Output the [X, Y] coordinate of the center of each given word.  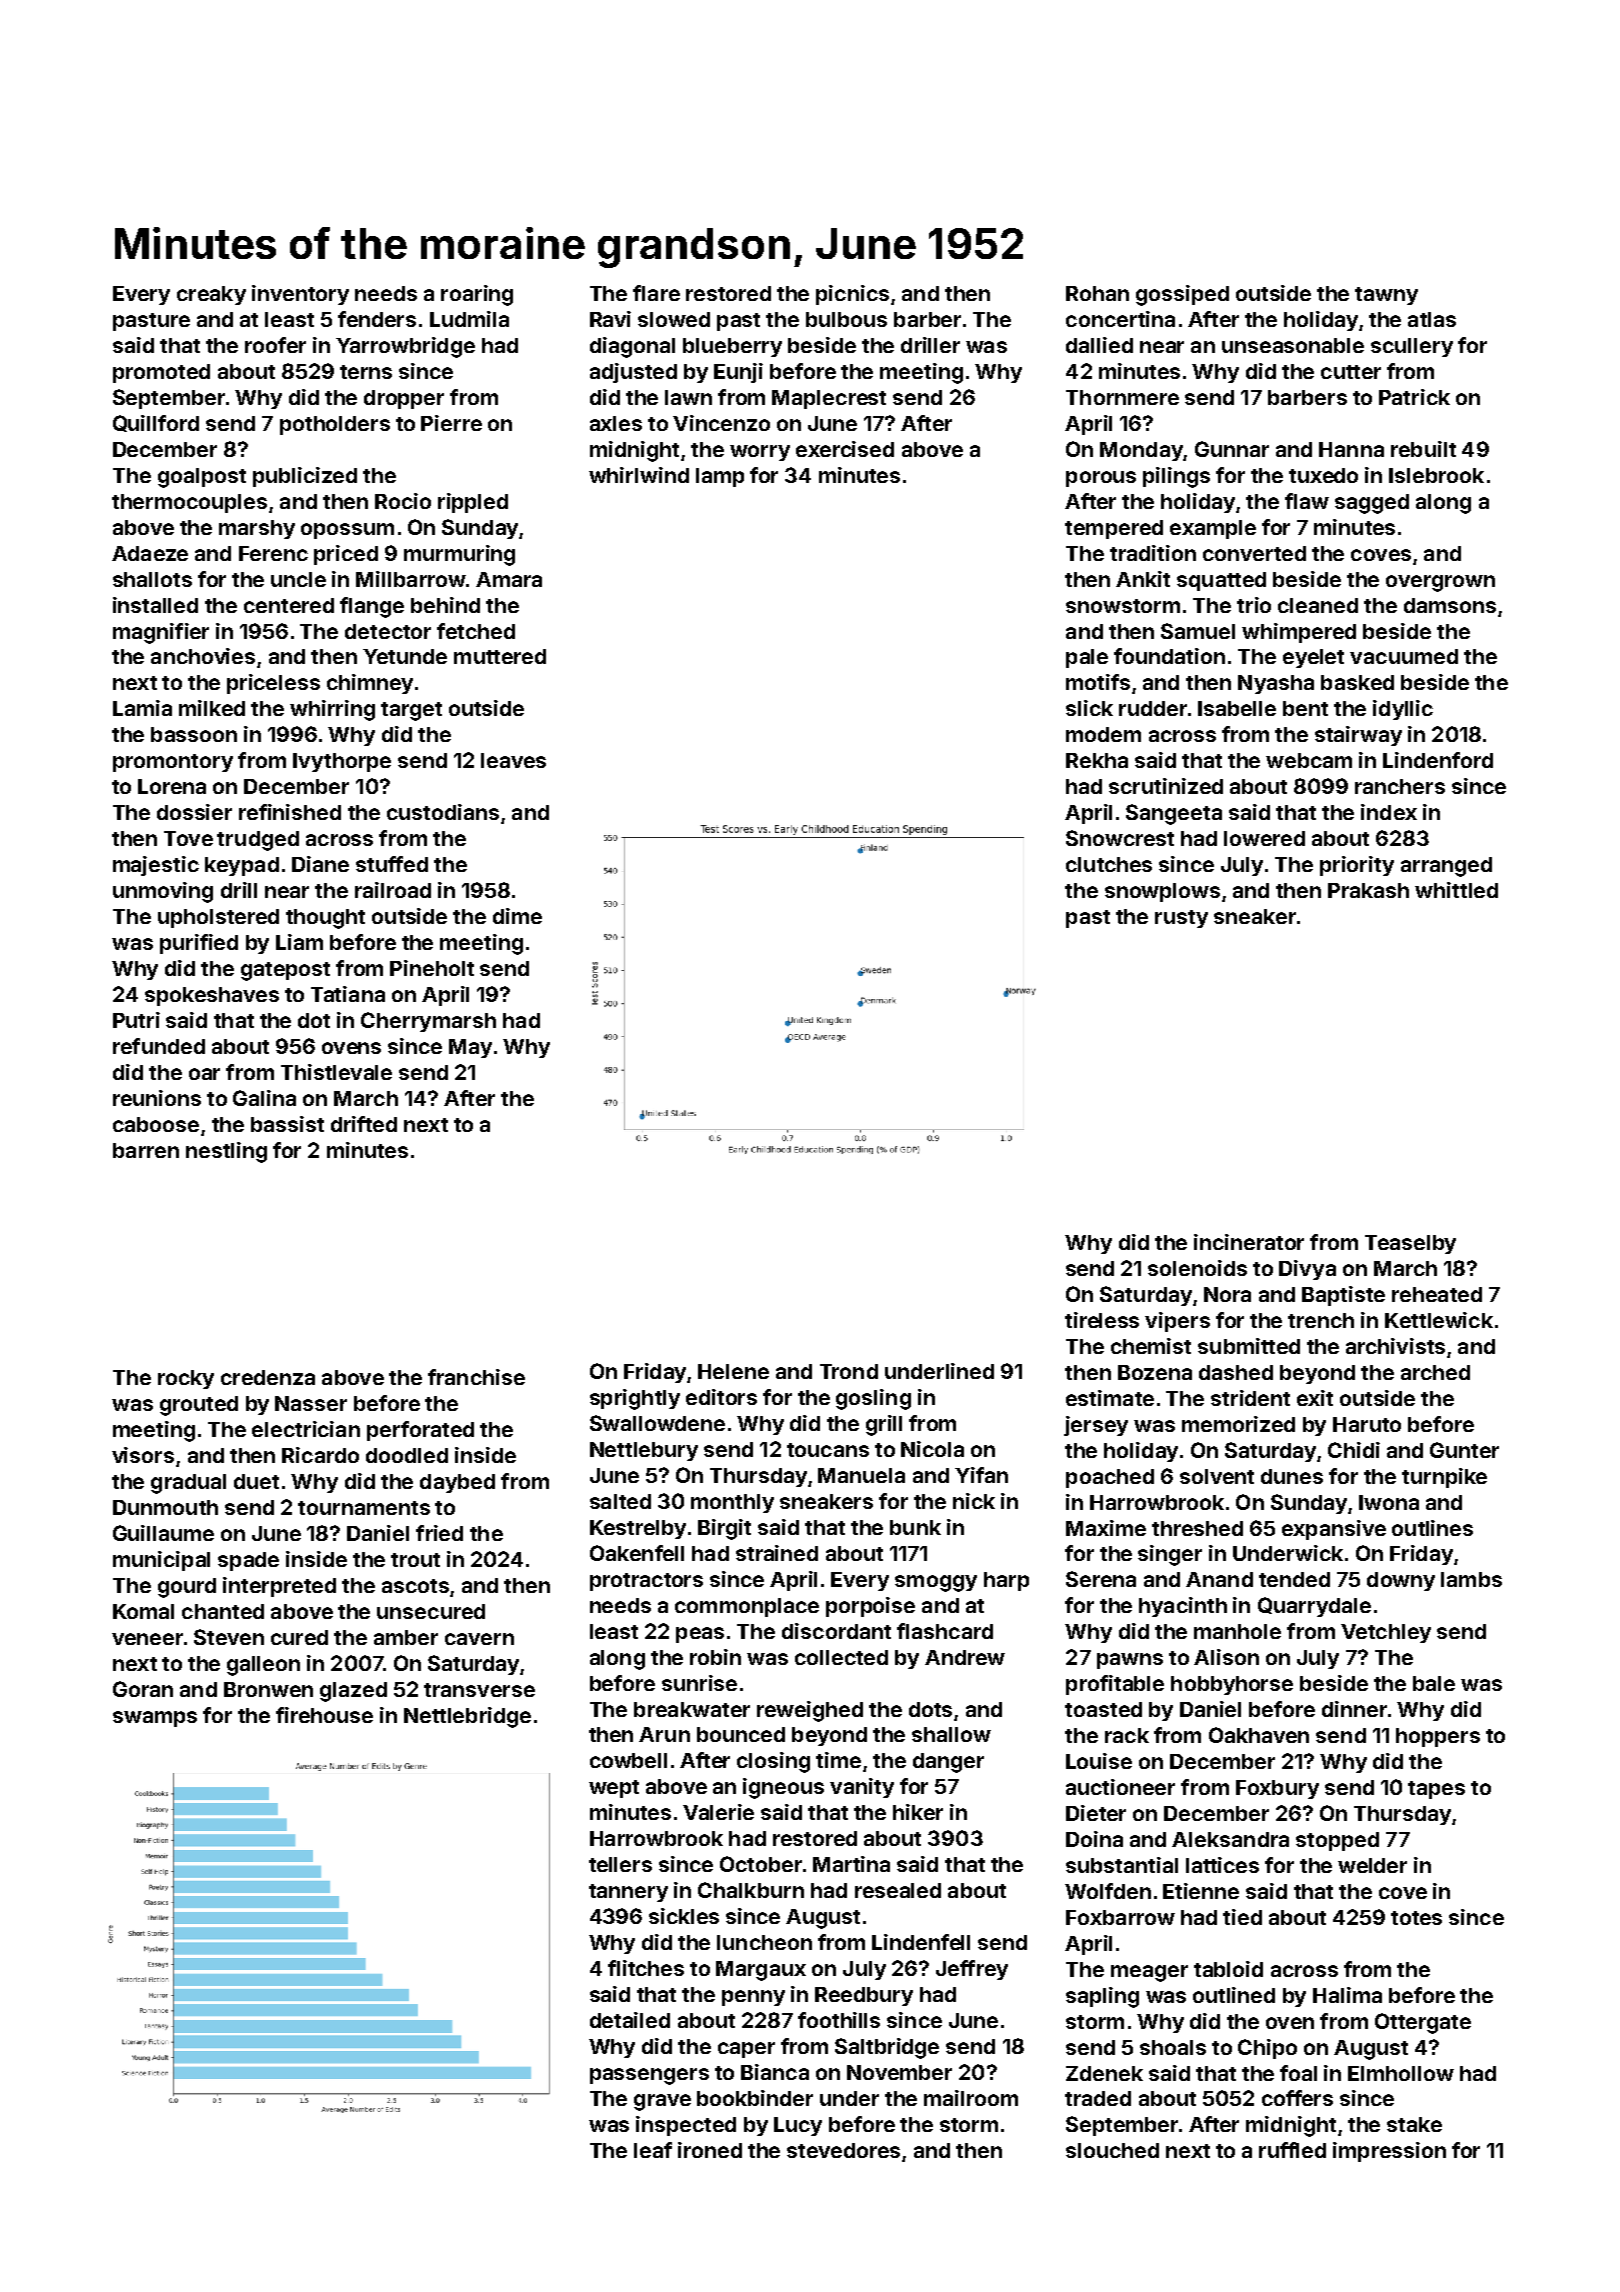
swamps [155, 1719]
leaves [513, 760]
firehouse [324, 1715]
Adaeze [150, 553]
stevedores [843, 2150]
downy [1401, 1581]
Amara [509, 579]
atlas [1432, 319]
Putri [136, 1020]
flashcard [945, 1631]
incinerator [1249, 1242]
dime [517, 916]
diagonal [632, 347]
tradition [1153, 553]
